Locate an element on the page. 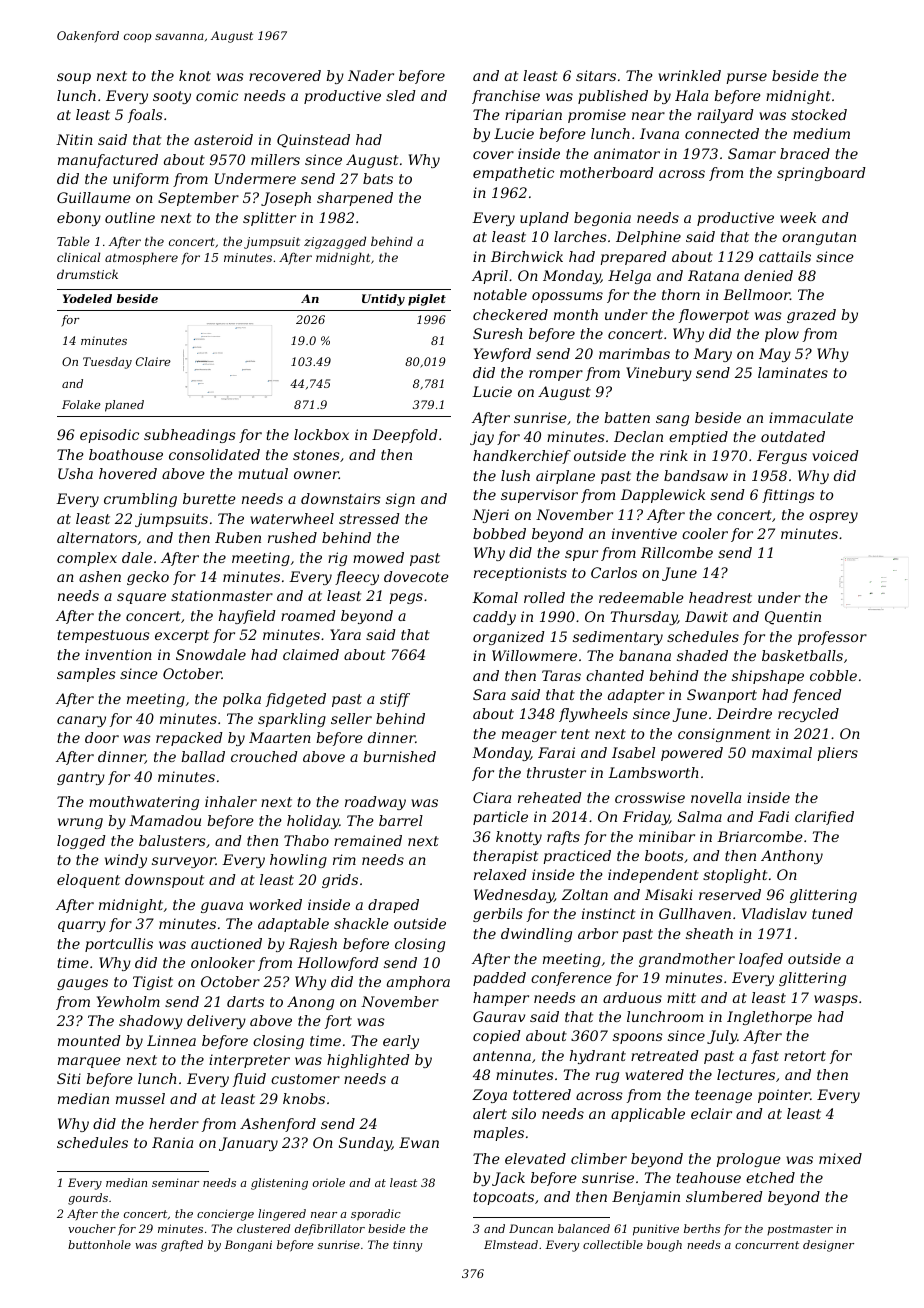  oriole is located at coordinates (329, 1182).
